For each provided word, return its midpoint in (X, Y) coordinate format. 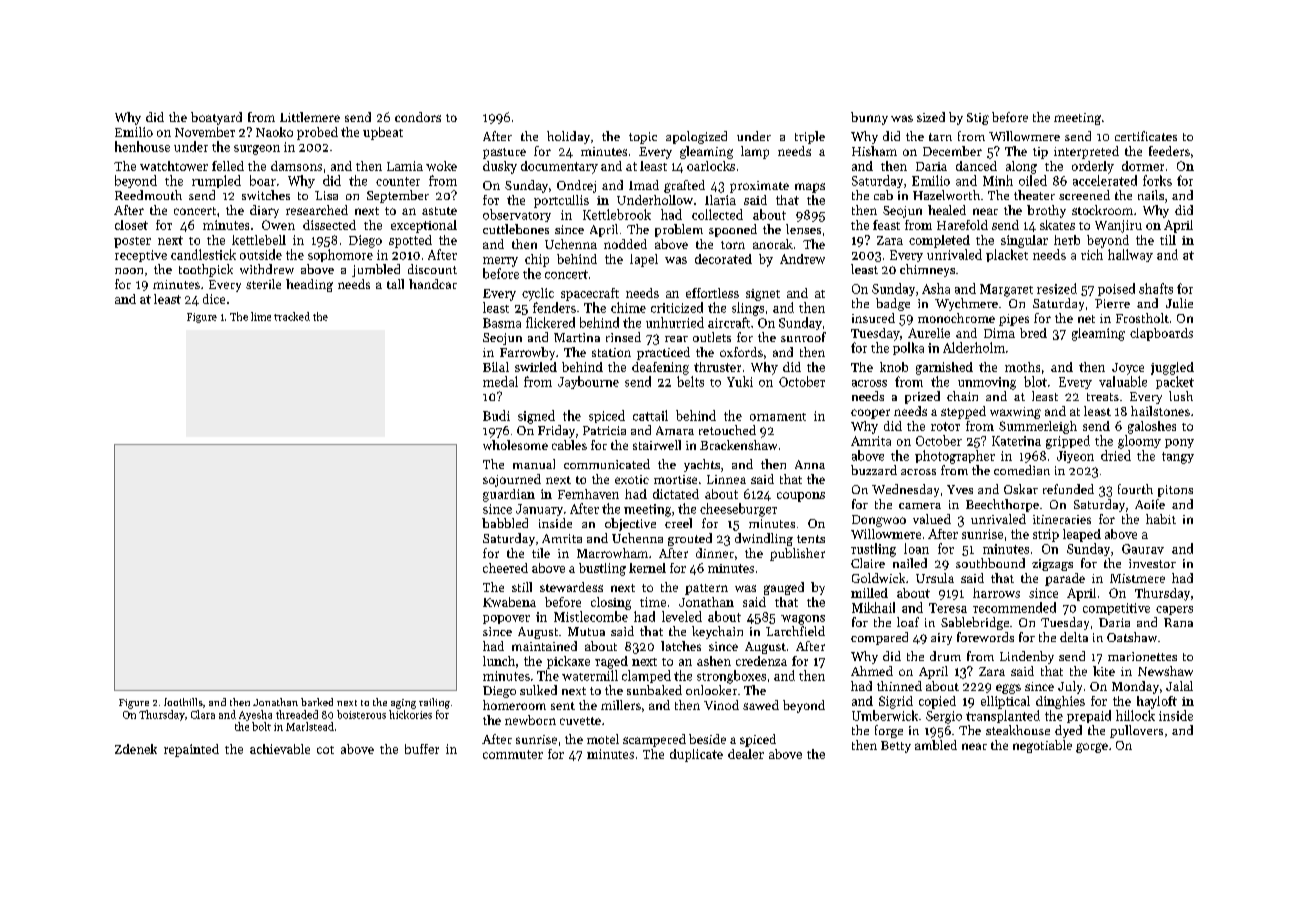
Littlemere (310, 117)
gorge (1092, 748)
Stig (978, 119)
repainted (191, 750)
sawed (761, 705)
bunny (869, 118)
